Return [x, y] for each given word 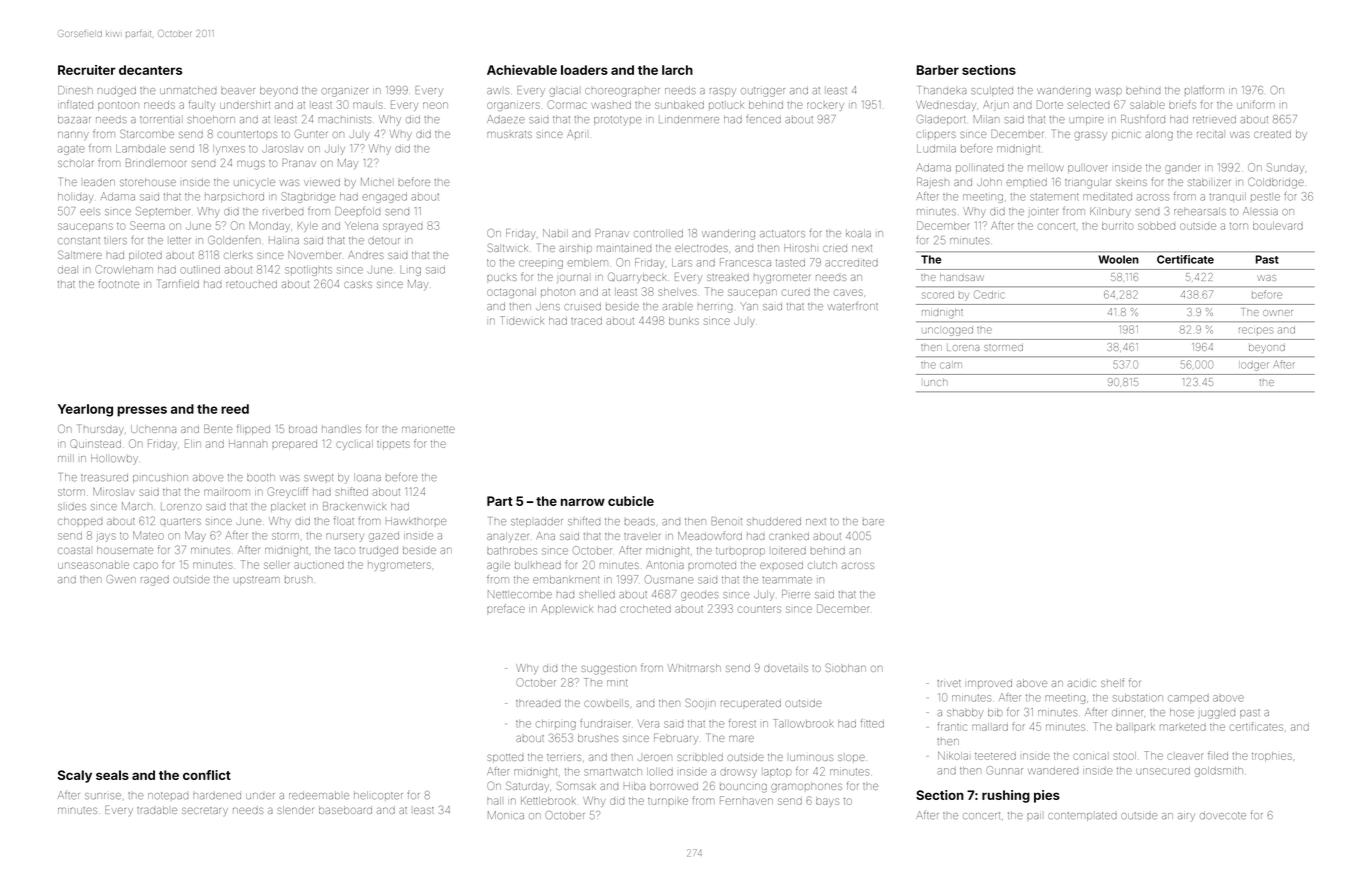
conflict [207, 775]
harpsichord [234, 197]
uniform [1256, 104]
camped [1188, 699]
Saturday [527, 786]
